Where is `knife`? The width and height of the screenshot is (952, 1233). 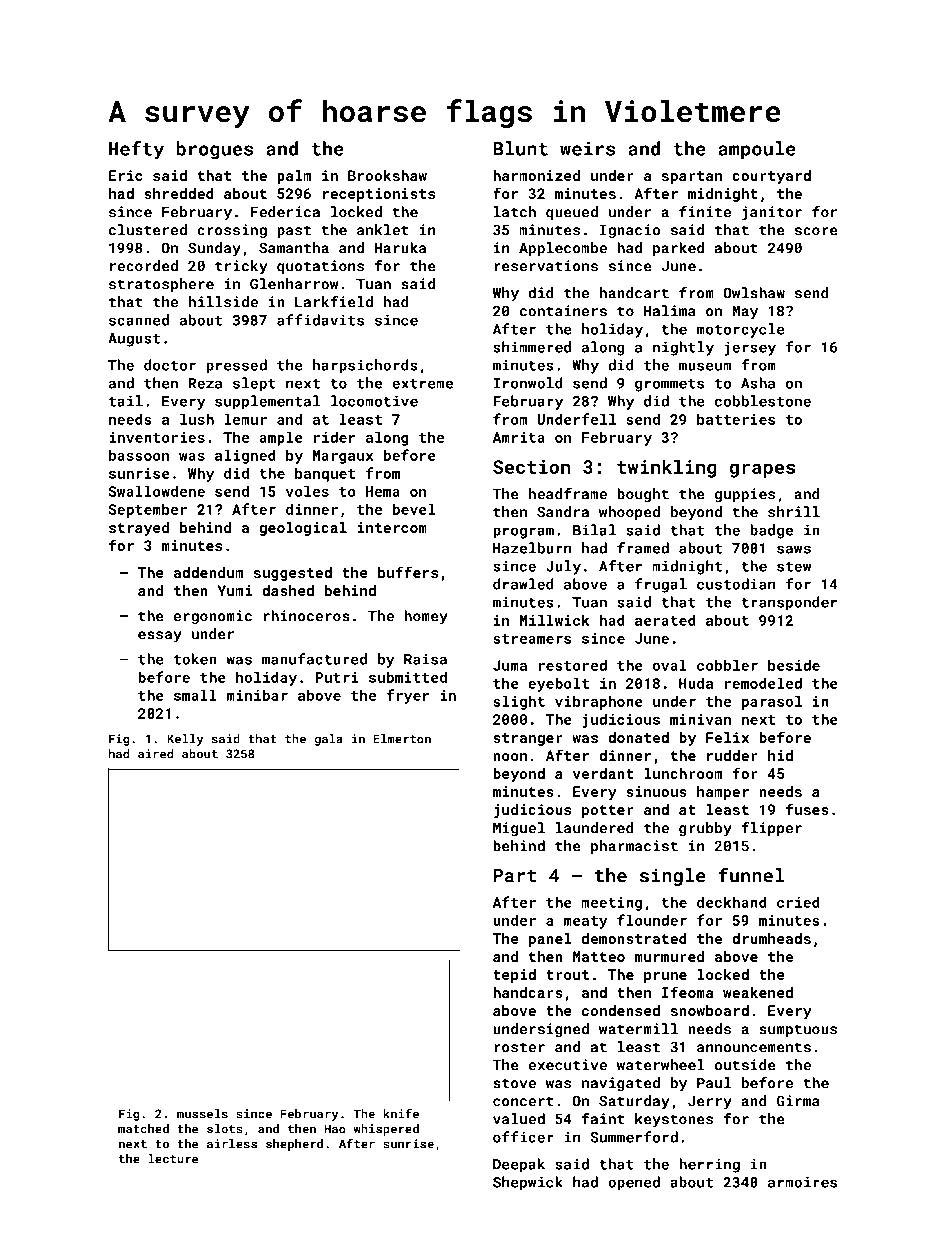 knife is located at coordinates (401, 1114).
